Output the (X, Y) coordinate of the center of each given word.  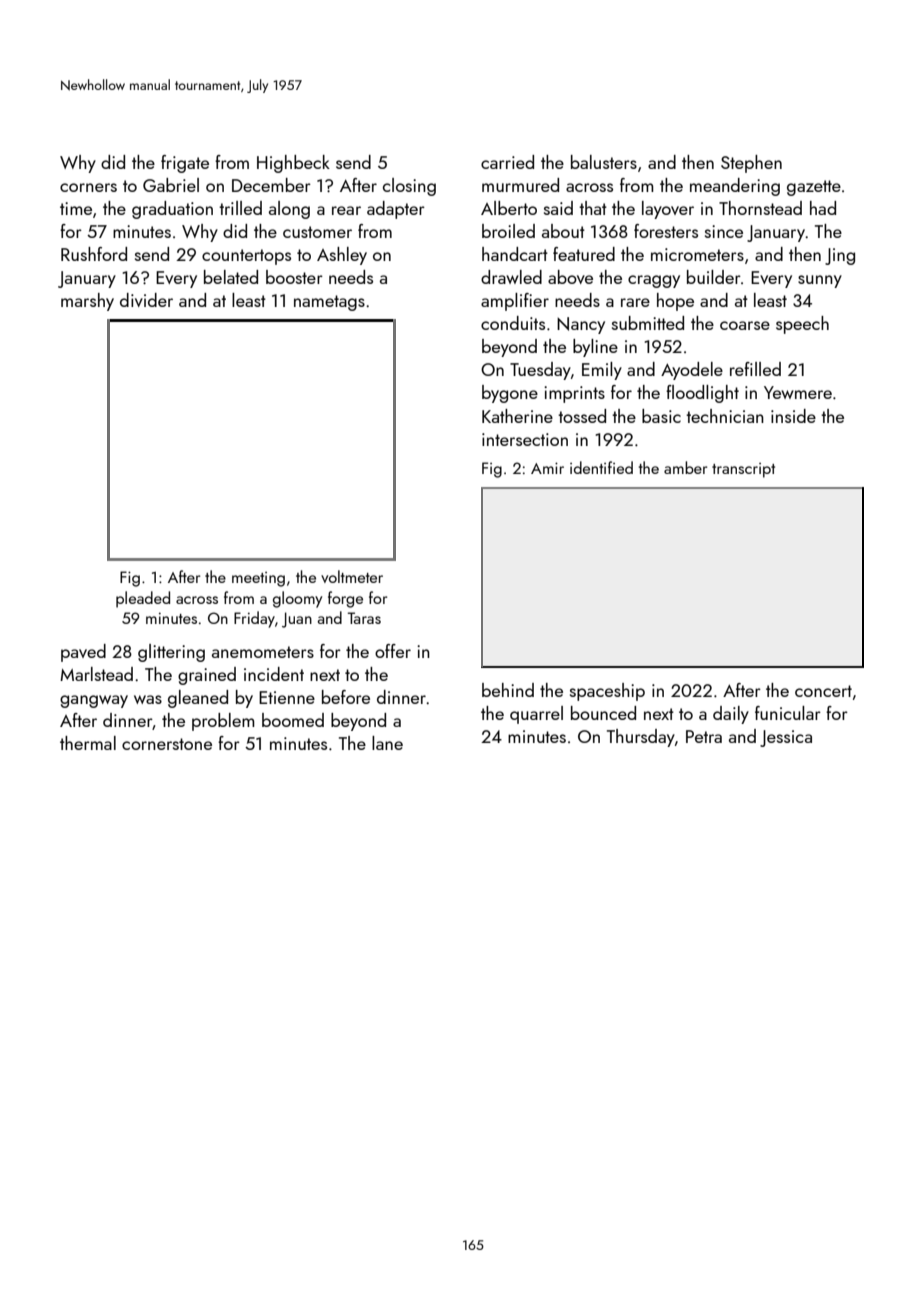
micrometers (697, 254)
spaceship (607, 692)
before (346, 697)
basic (661, 416)
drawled (511, 277)
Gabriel (171, 185)
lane (387, 743)
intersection (525, 439)
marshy (87, 302)
